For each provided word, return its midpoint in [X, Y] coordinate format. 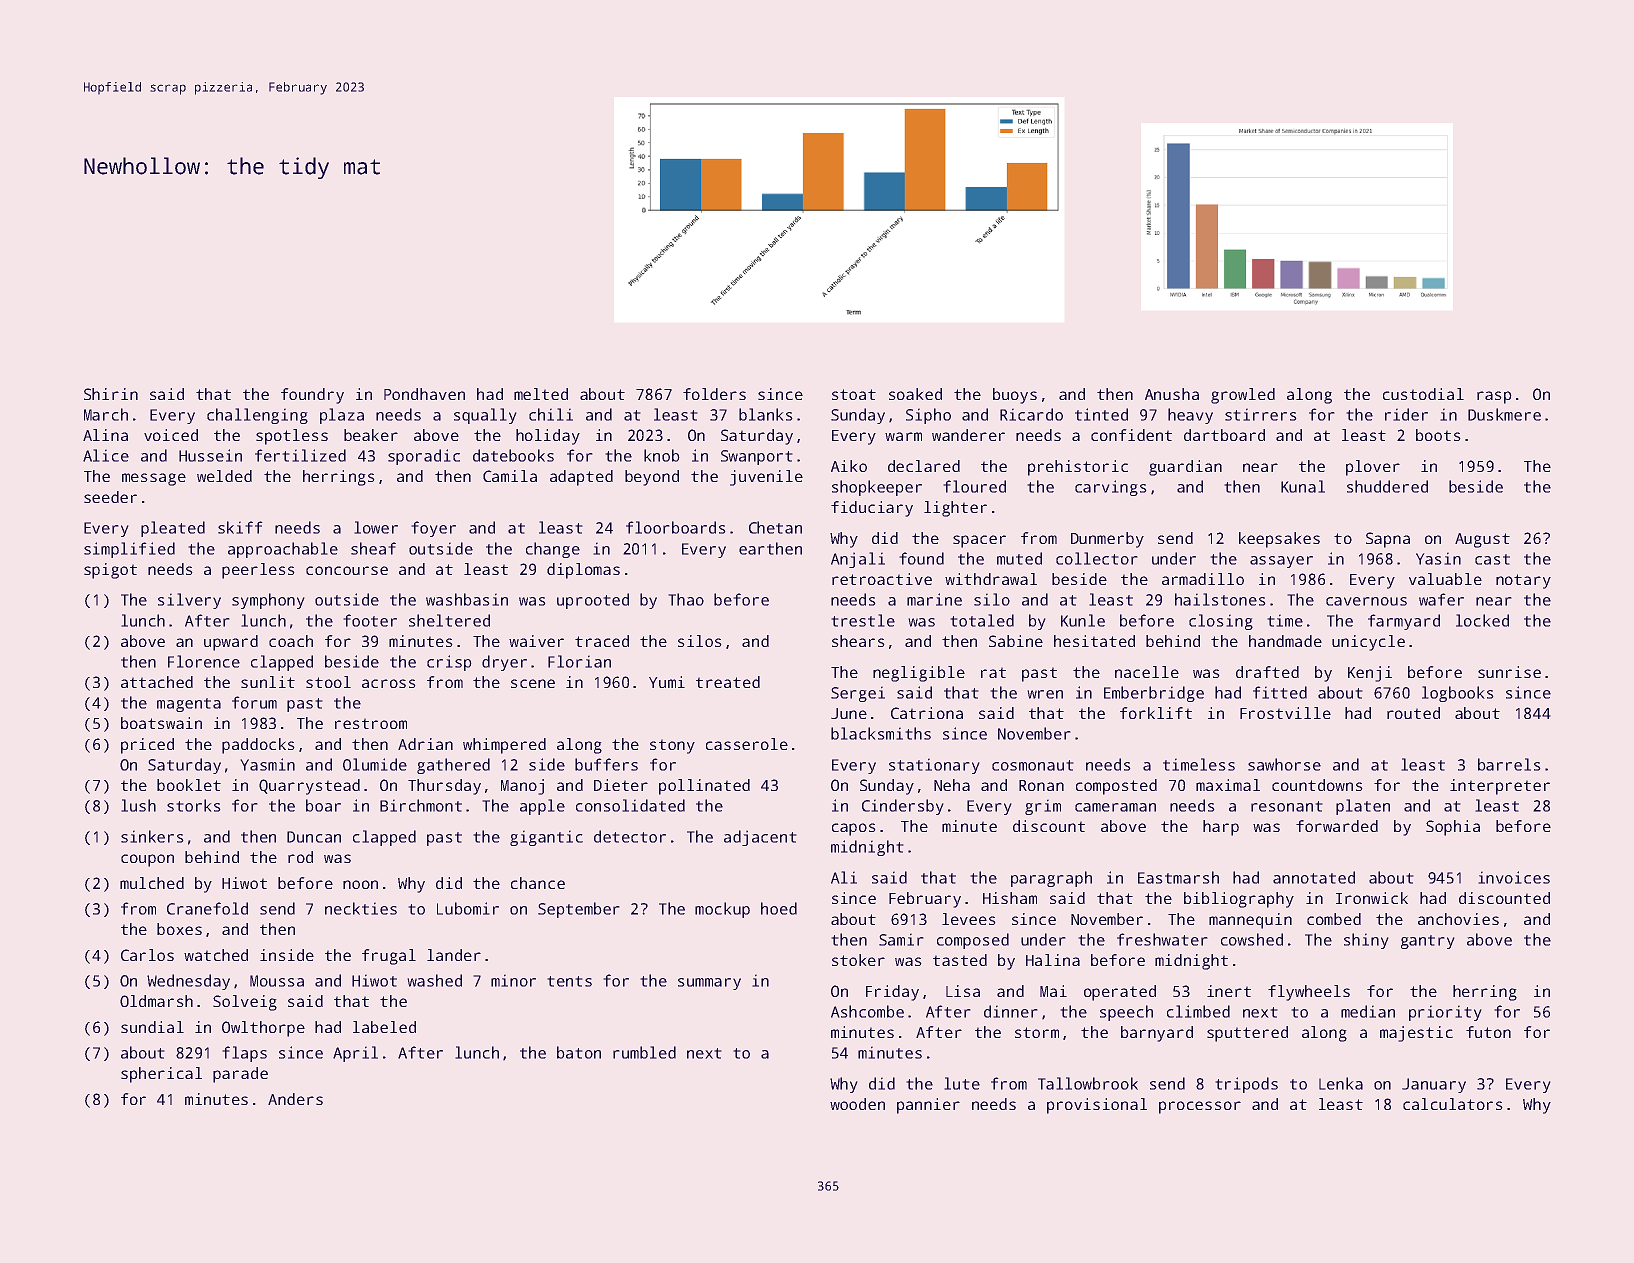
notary [1523, 581]
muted [1019, 558]
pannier [928, 1106]
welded [224, 476]
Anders [295, 1099]
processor [1200, 1107]
